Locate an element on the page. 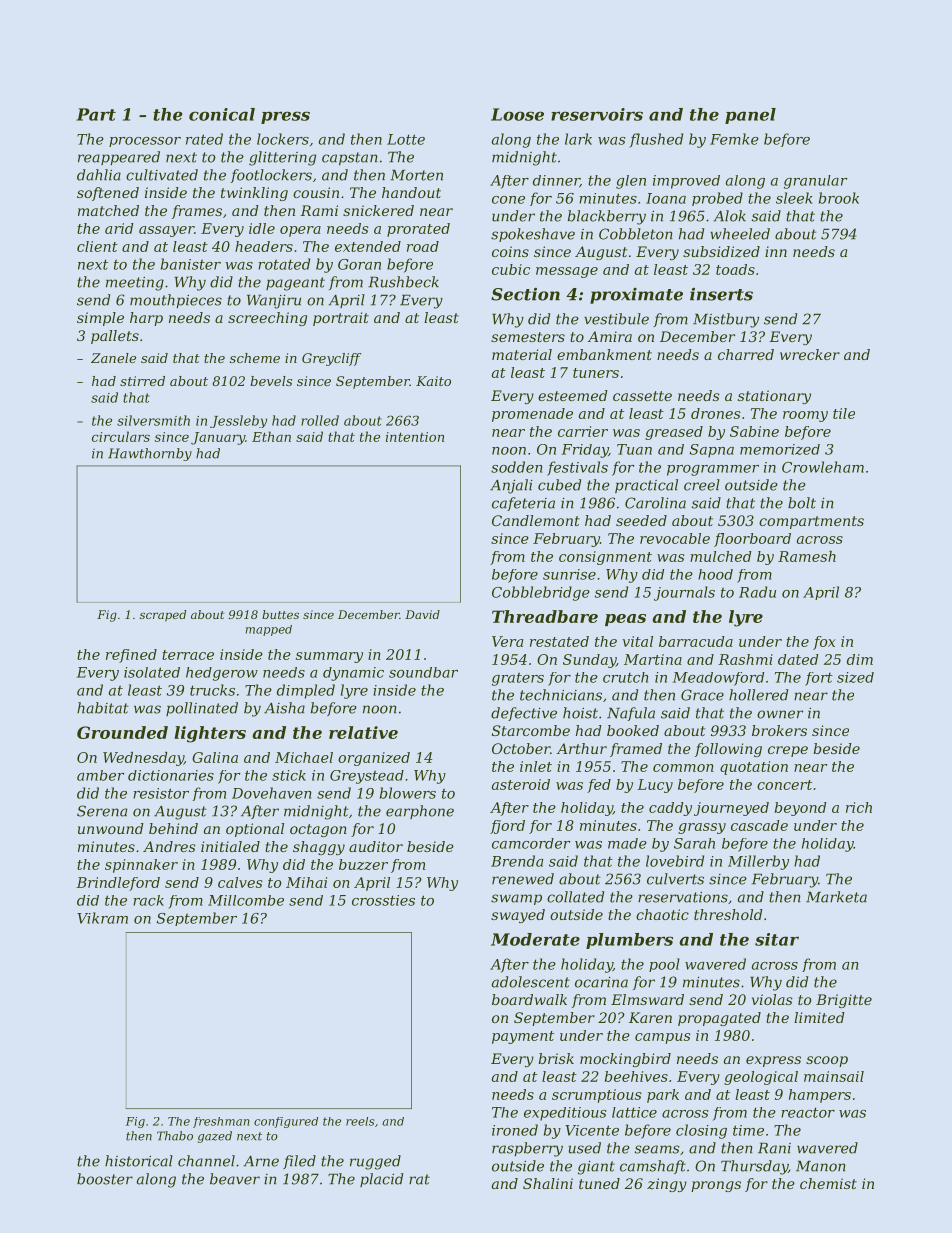 This image has width=952, height=1233. raspberry is located at coordinates (527, 1149).
